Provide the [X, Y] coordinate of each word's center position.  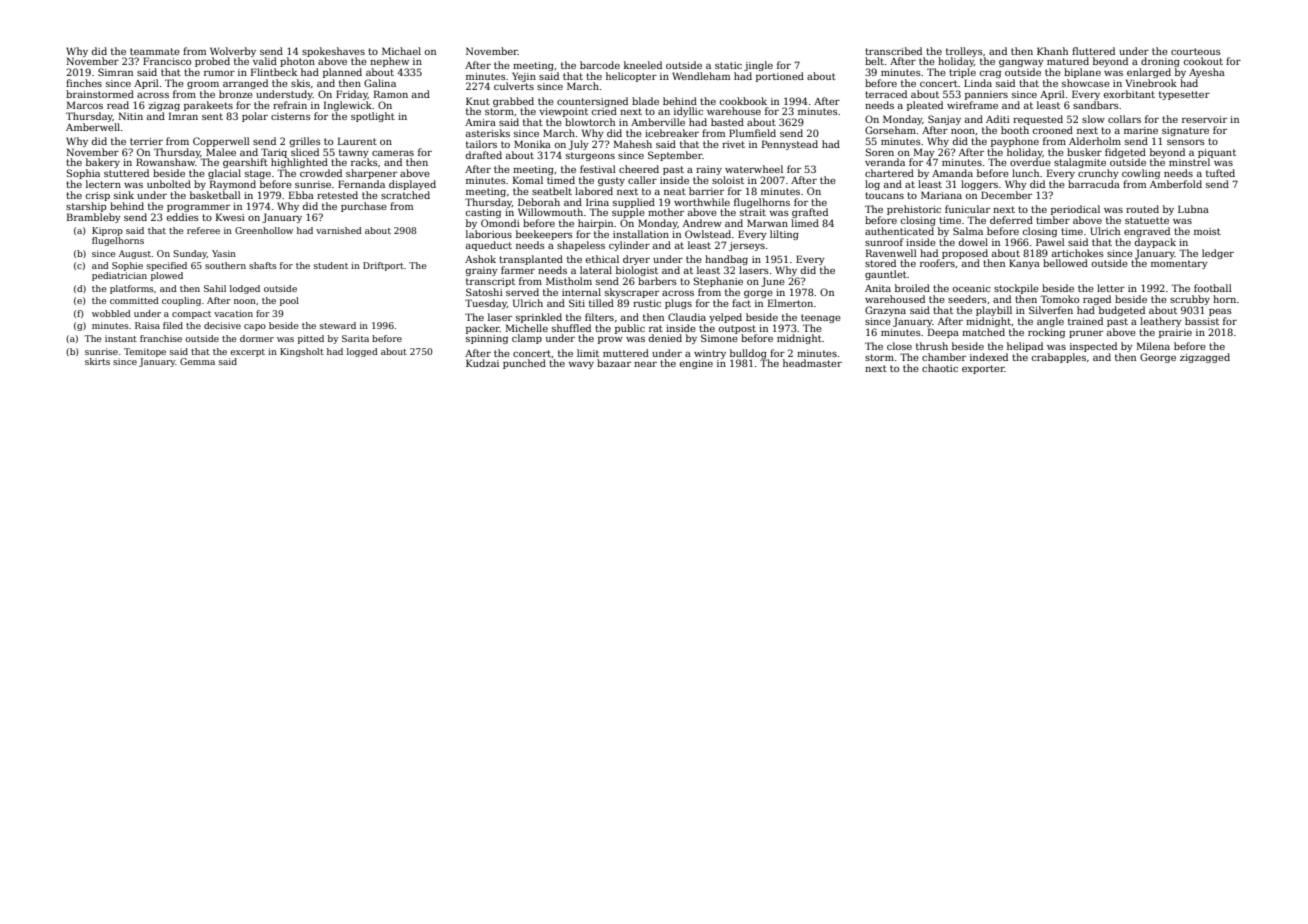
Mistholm [569, 281]
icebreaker [672, 133]
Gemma [197, 361]
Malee [221, 152]
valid [265, 61]
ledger [1218, 254]
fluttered [1093, 51]
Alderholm [1095, 141]
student [331, 265]
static [728, 65]
